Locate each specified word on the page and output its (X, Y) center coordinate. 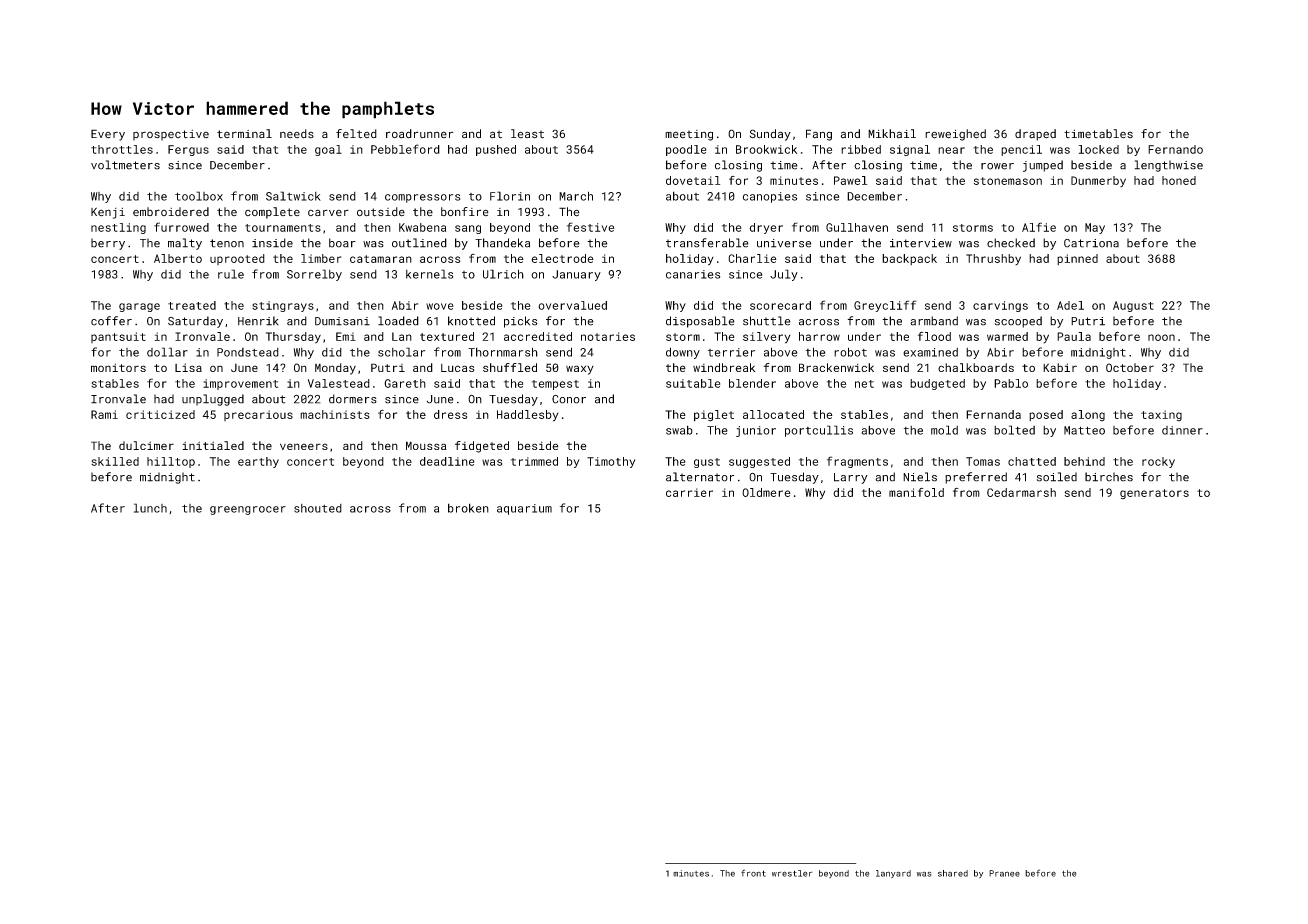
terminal (244, 134)
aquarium (524, 509)
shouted (318, 508)
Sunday (770, 135)
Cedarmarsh (1021, 492)
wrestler (792, 873)
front (753, 873)
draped (1035, 135)
